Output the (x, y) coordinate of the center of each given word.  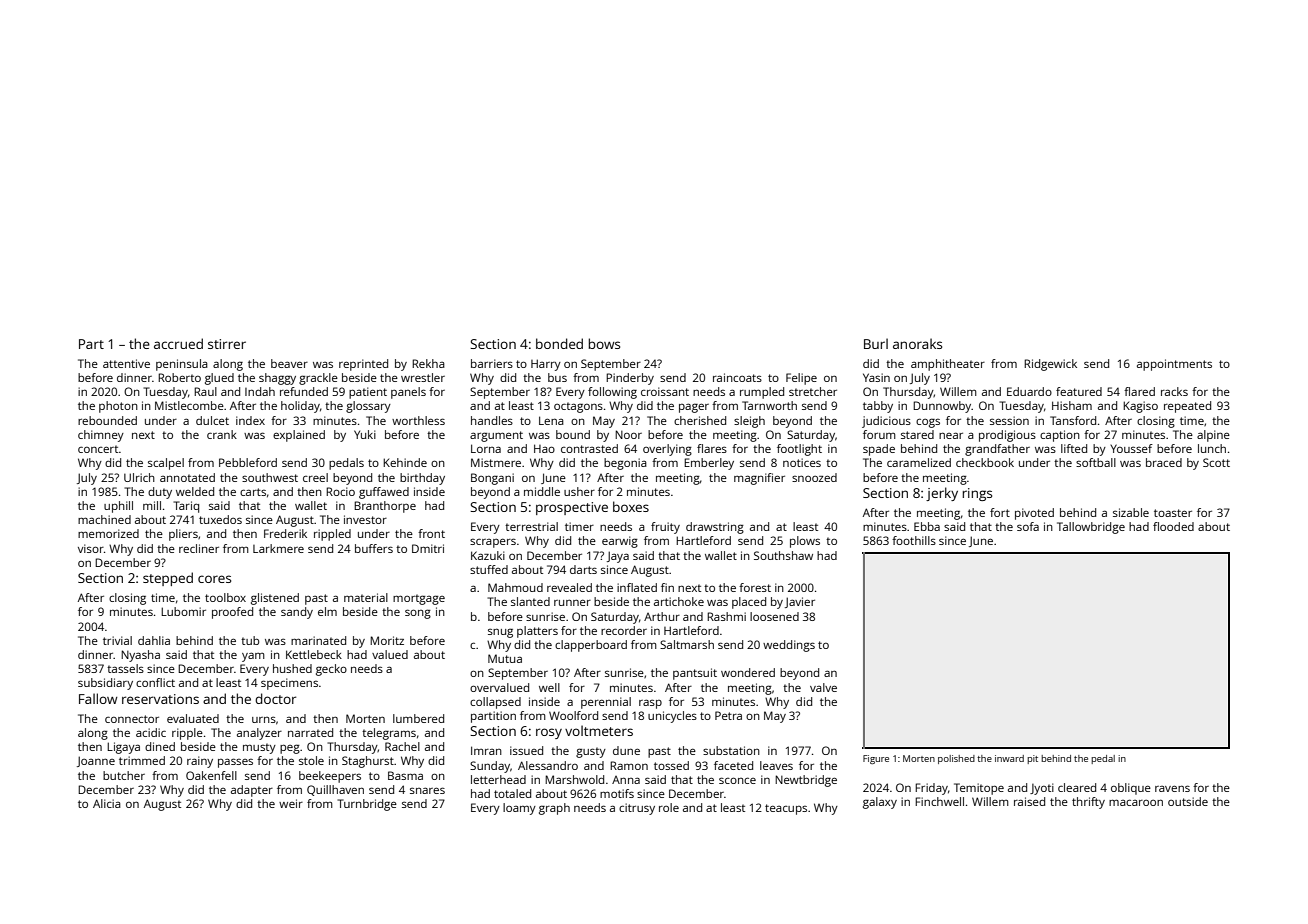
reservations (160, 699)
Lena (551, 420)
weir (291, 803)
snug (500, 633)
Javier (800, 602)
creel (315, 477)
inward (1009, 758)
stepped (168, 579)
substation (731, 750)
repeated (1187, 407)
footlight (799, 450)
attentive (126, 363)
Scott (1216, 462)
